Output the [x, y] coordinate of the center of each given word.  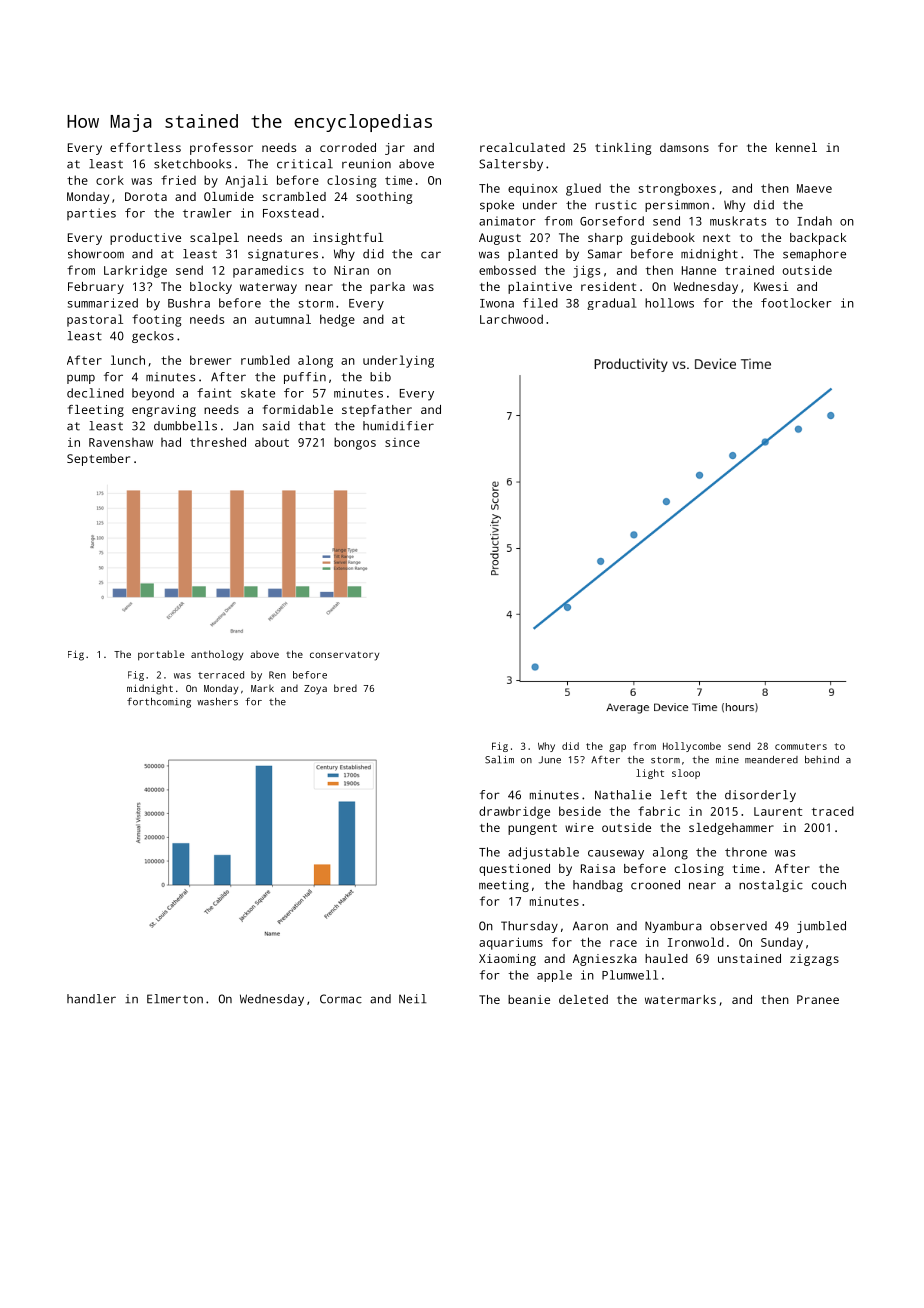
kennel [796, 147]
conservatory [344, 656]
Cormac [341, 999]
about [272, 442]
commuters [801, 746]
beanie [529, 999]
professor [221, 149]
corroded [348, 147]
